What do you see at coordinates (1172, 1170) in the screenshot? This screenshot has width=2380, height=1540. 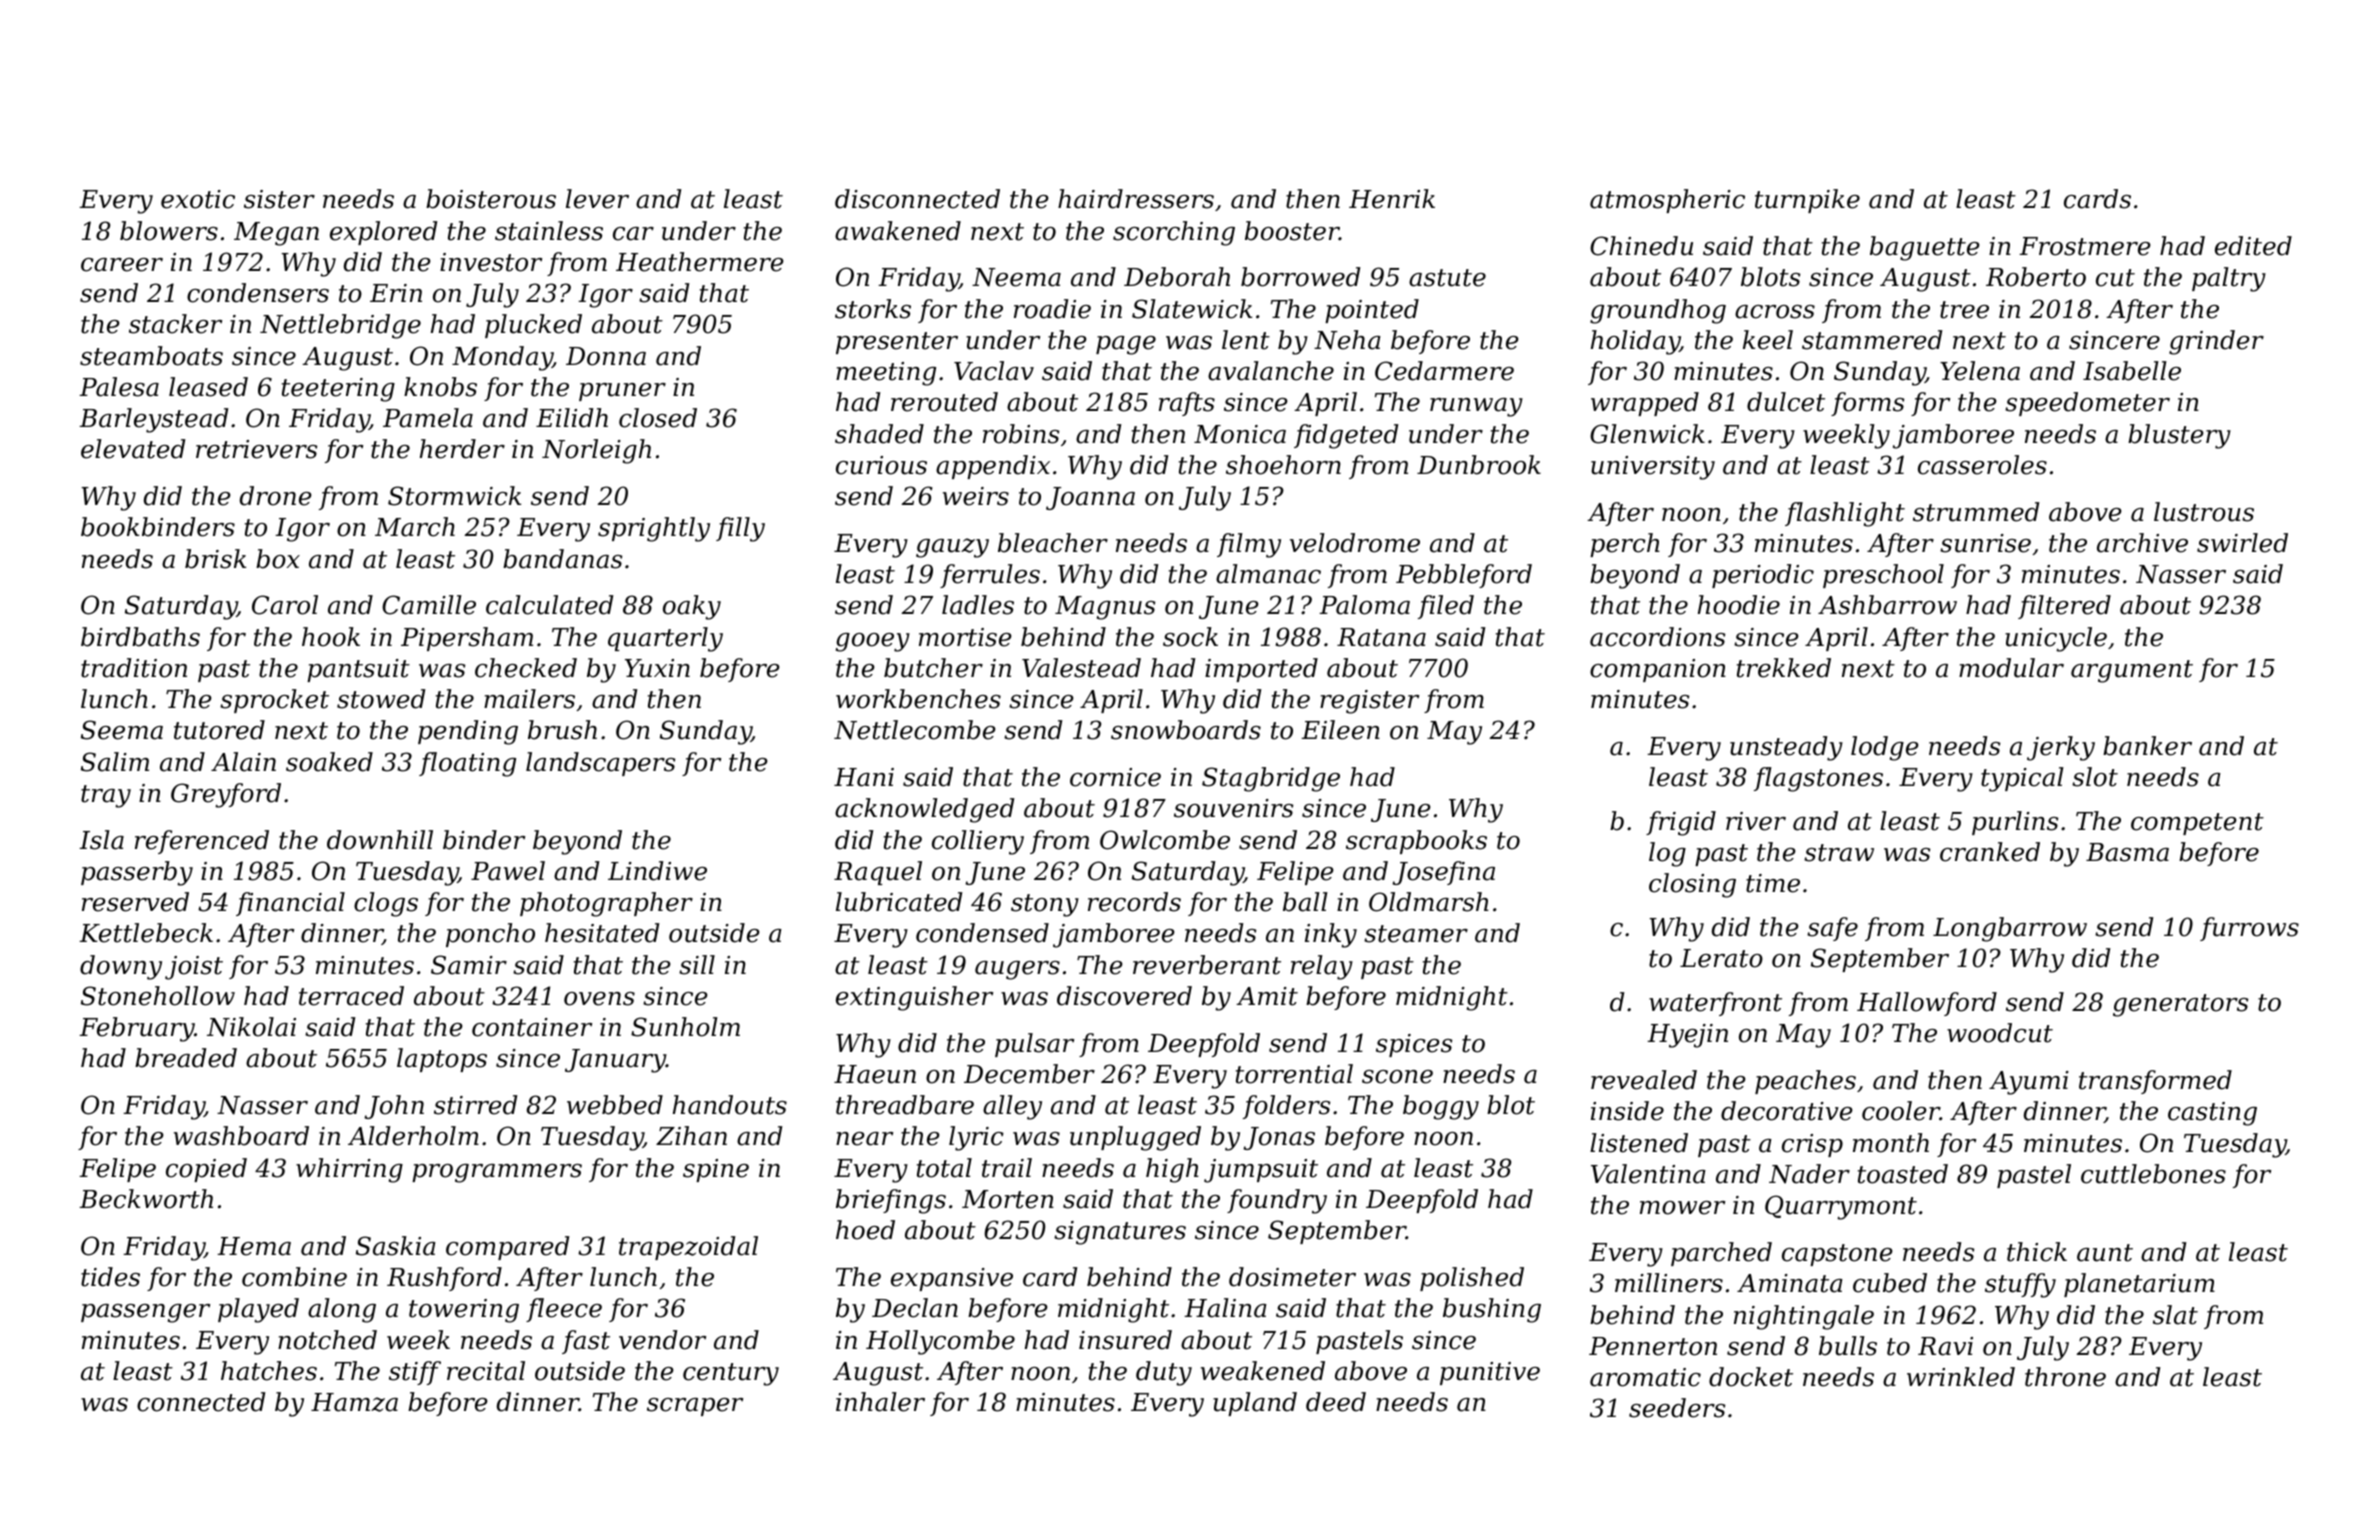 I see `high` at bounding box center [1172, 1170].
